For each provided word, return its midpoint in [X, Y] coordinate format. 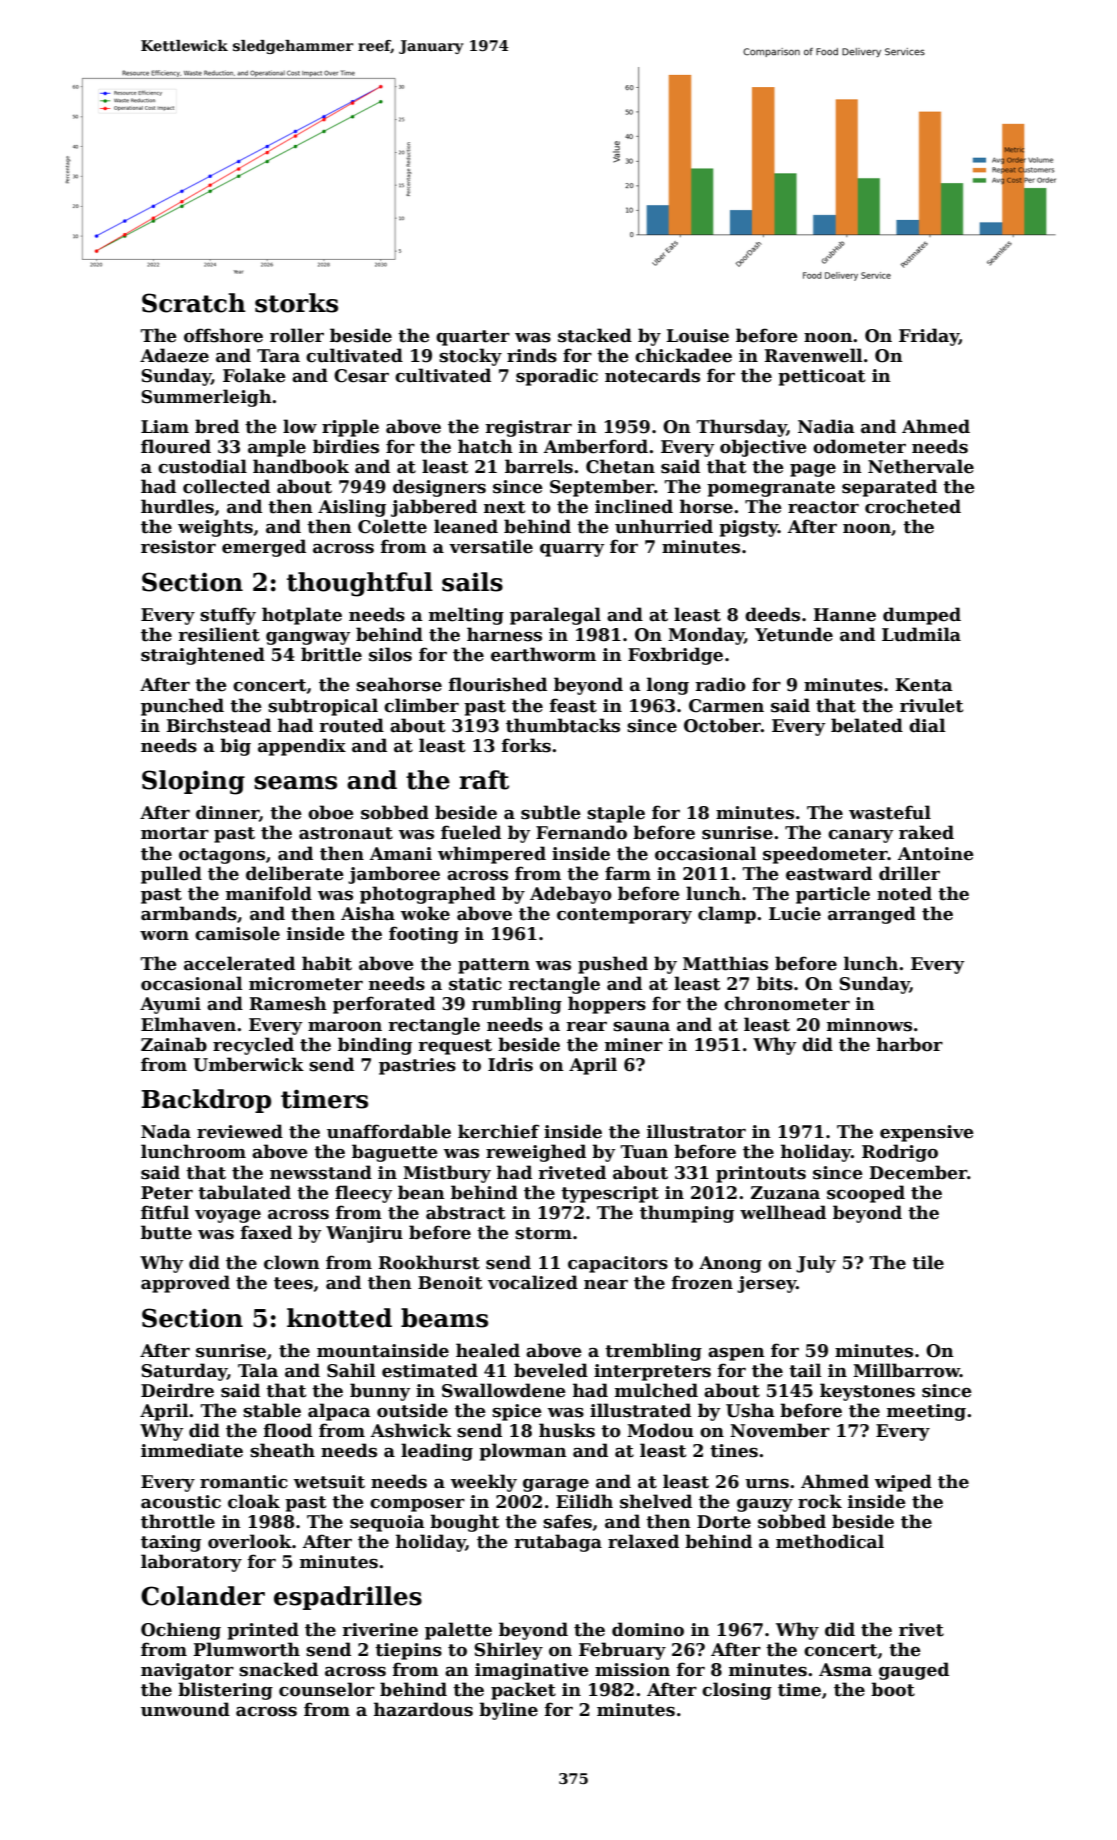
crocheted [913, 506]
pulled [171, 875]
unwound [185, 1709]
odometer [859, 446]
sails [472, 582]
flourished [498, 684]
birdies [346, 446]
